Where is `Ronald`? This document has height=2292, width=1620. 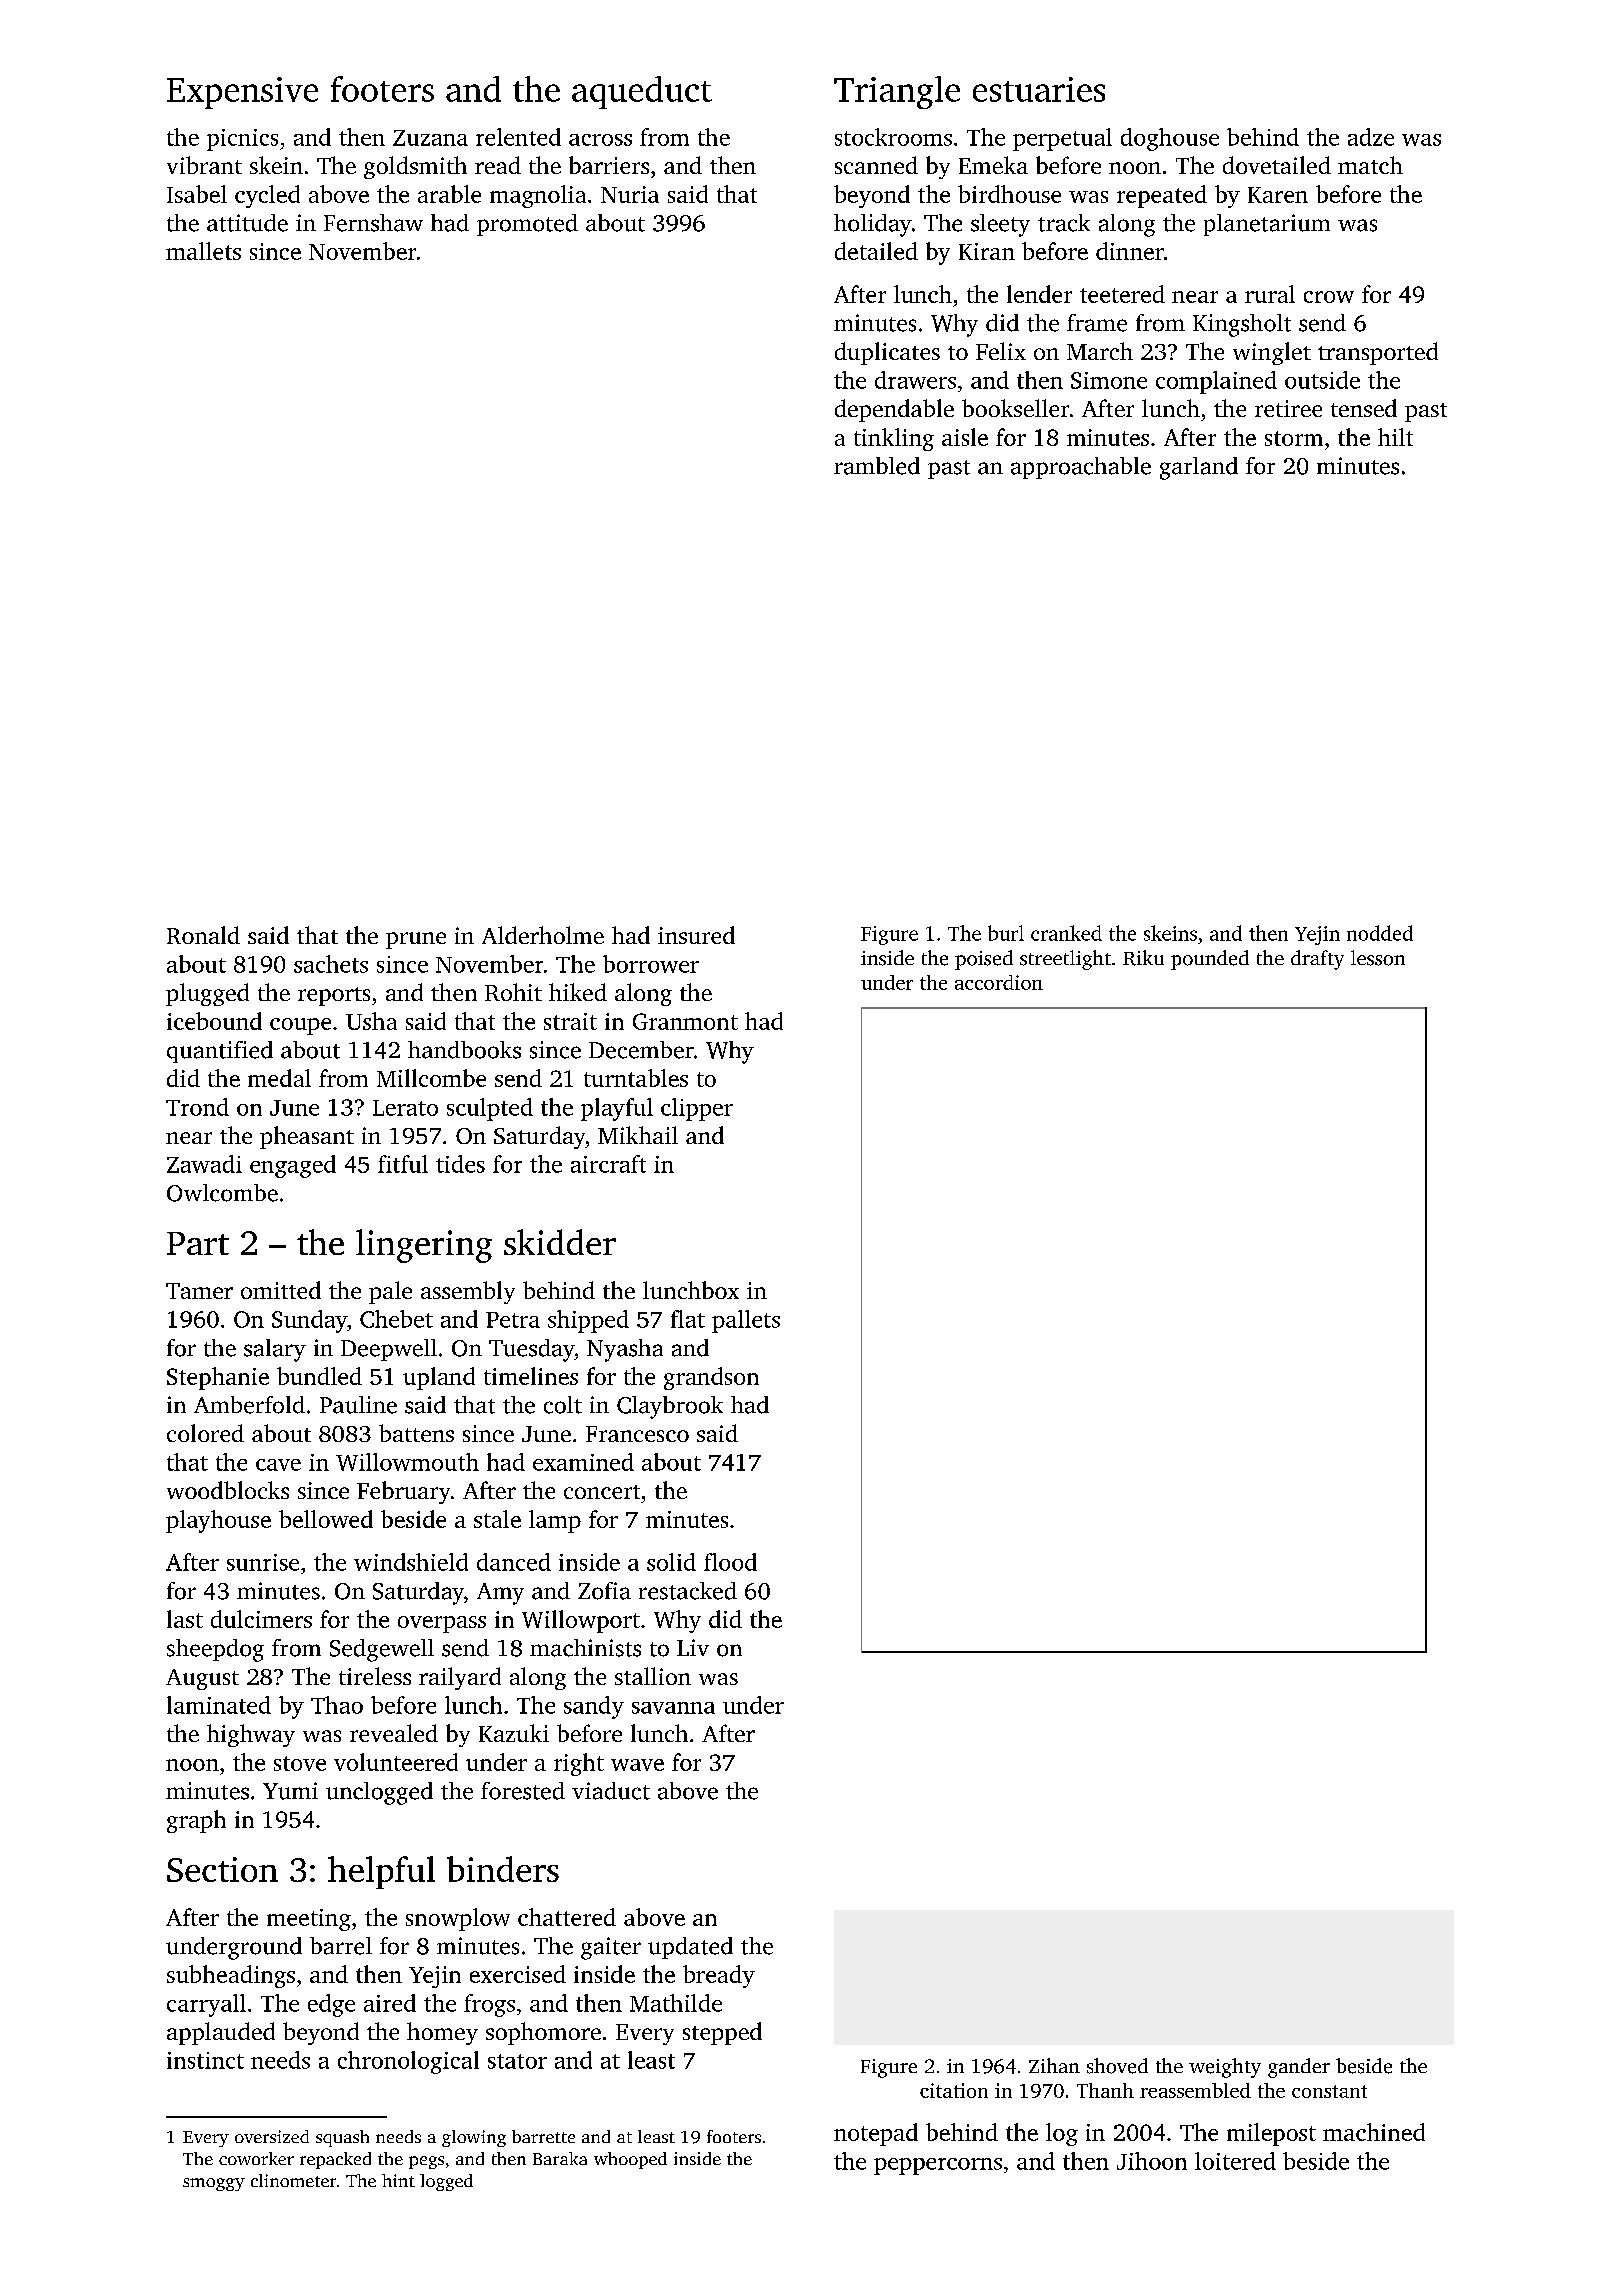 Ronald is located at coordinates (203, 935).
